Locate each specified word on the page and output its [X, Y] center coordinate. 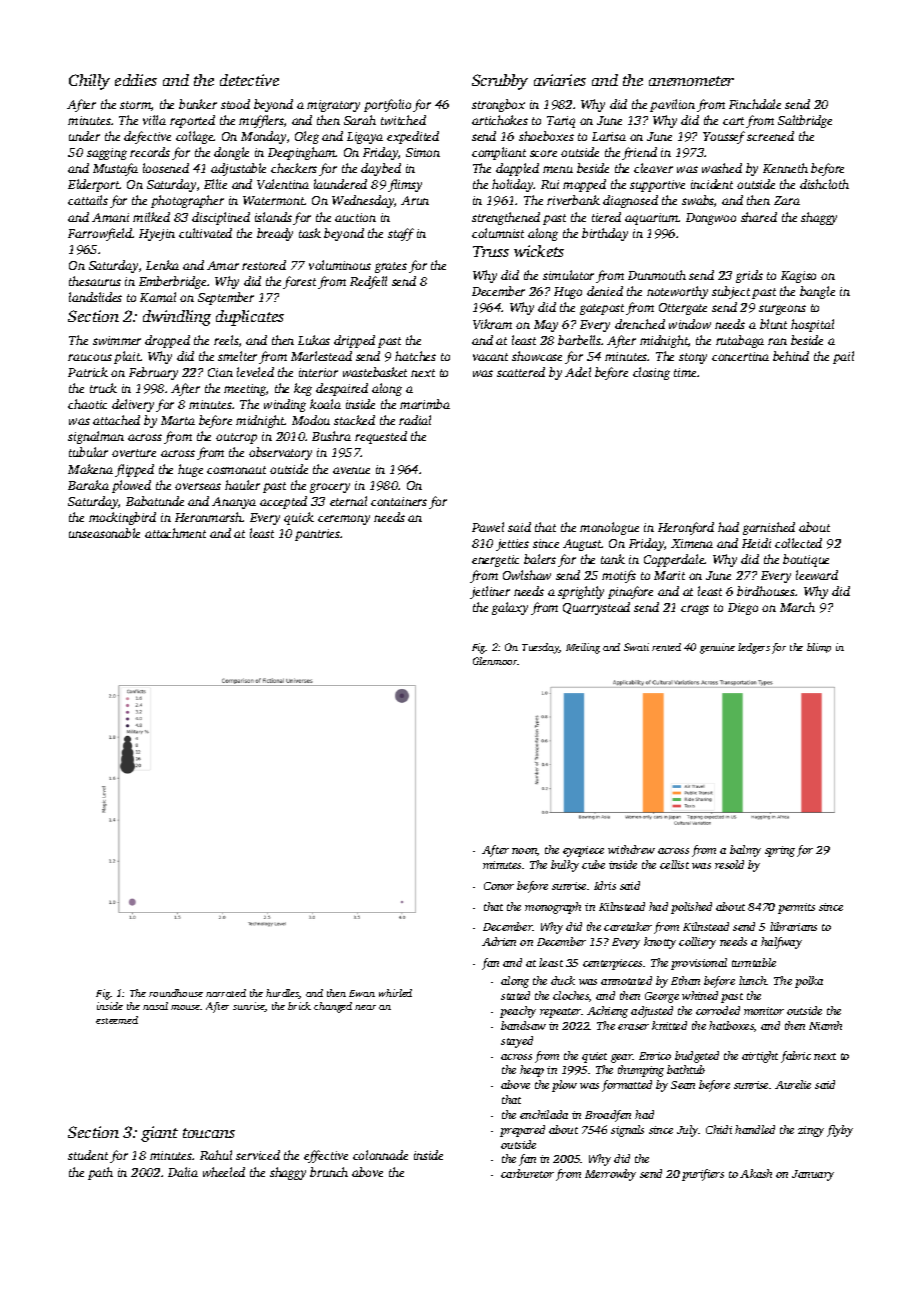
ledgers [754, 648]
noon [524, 851]
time [685, 372]
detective [249, 80]
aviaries [560, 80]
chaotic [87, 404]
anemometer [691, 81]
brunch [329, 1172]
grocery [330, 488]
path [100, 1173]
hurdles [282, 994]
